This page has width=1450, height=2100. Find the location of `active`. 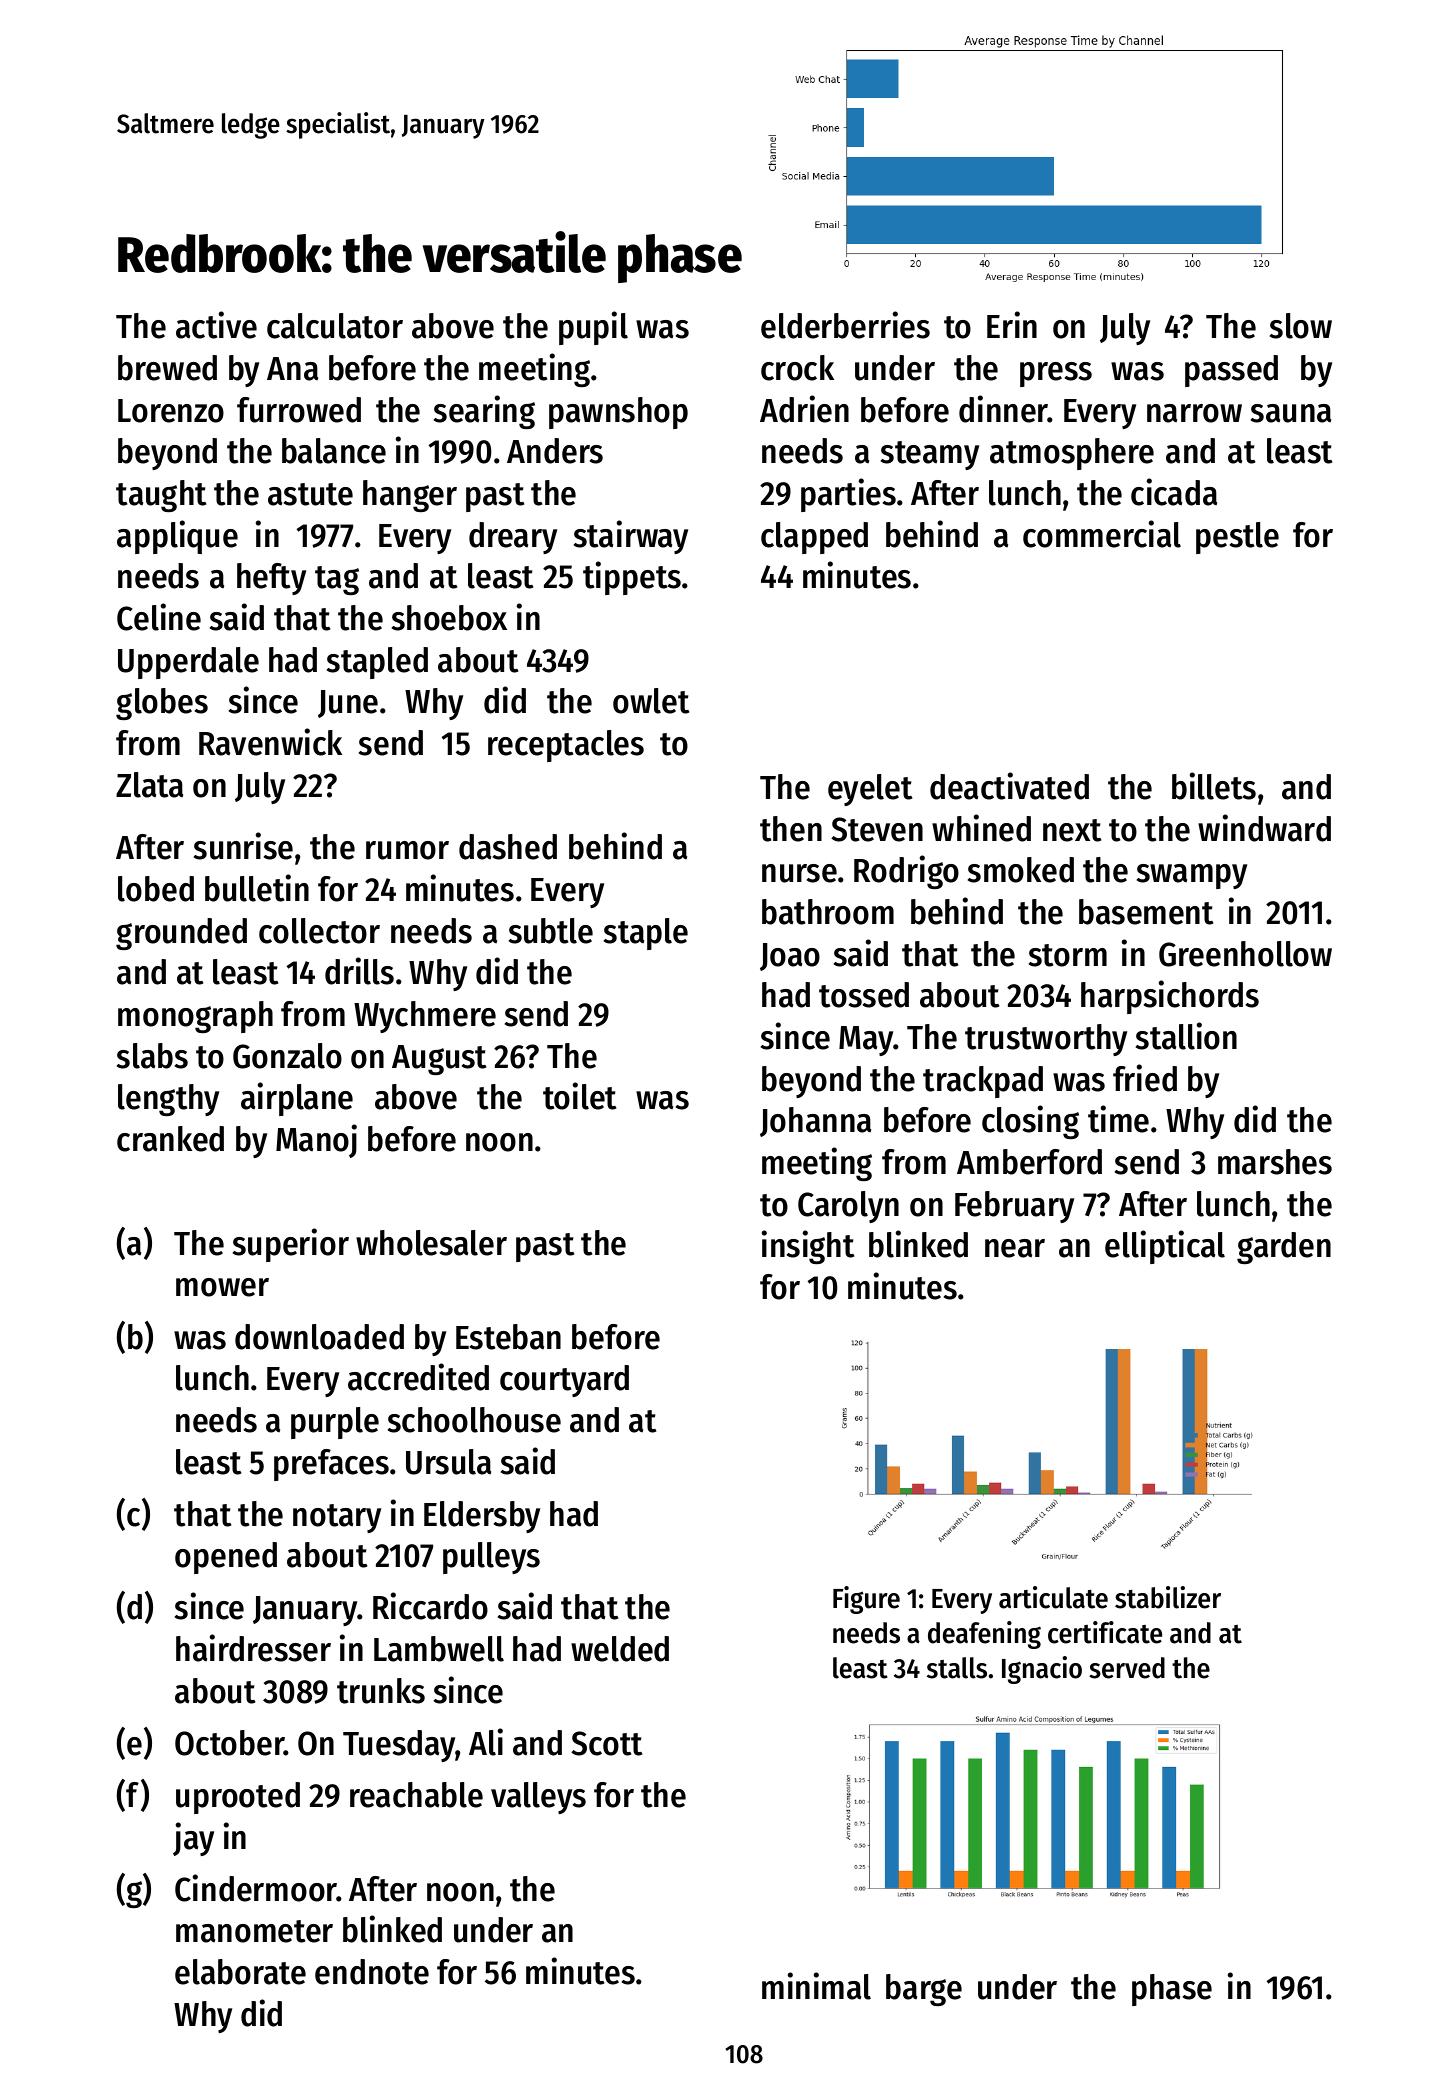

active is located at coordinates (216, 325).
